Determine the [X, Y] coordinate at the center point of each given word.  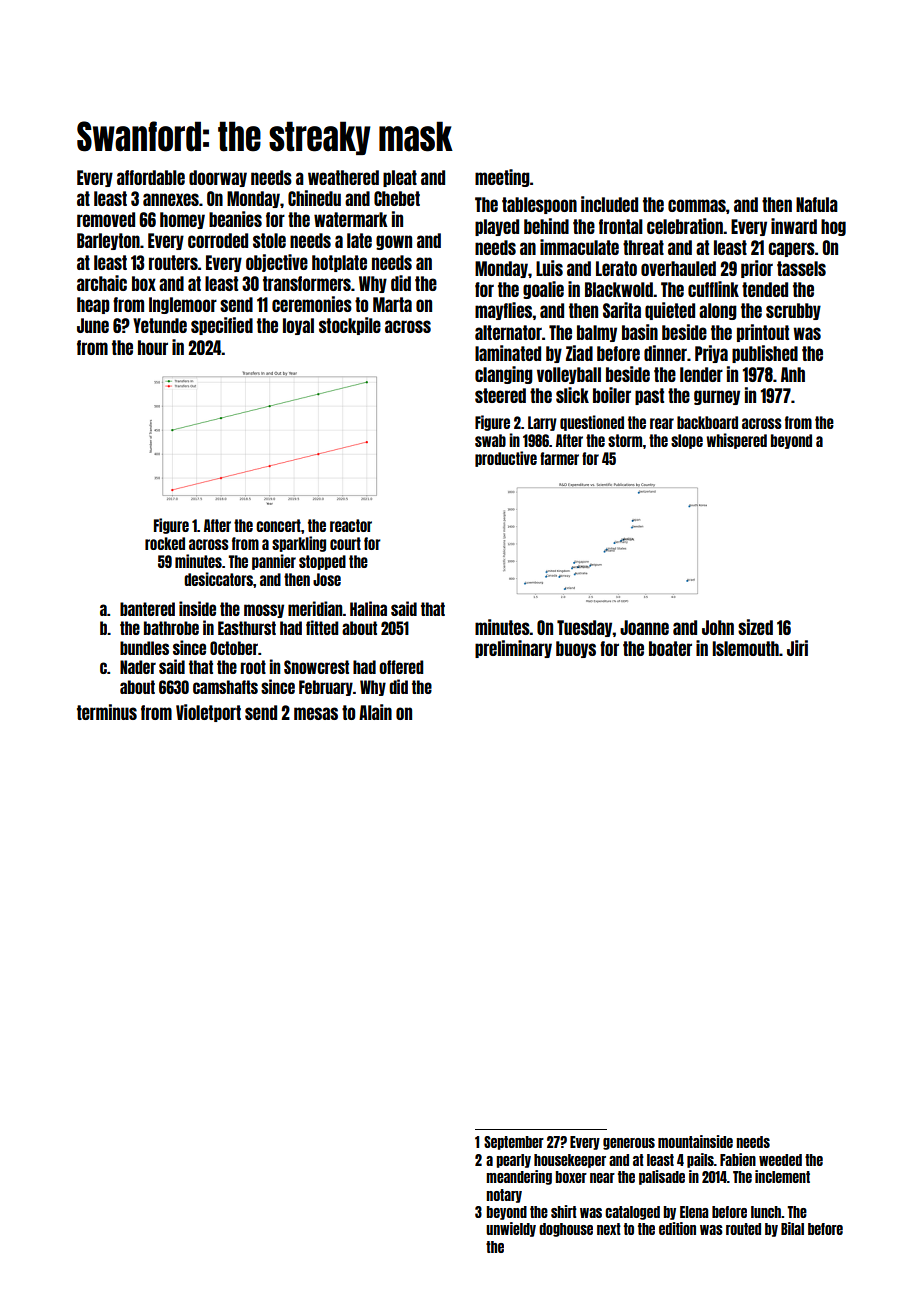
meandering [519, 1177]
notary [504, 1196]
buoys [576, 649]
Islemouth [745, 648]
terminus [107, 712]
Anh [793, 374]
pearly [513, 1161]
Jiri [797, 648]
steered [500, 395]
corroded [218, 240]
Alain [375, 712]
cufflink [713, 289]
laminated [508, 353]
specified [222, 326]
